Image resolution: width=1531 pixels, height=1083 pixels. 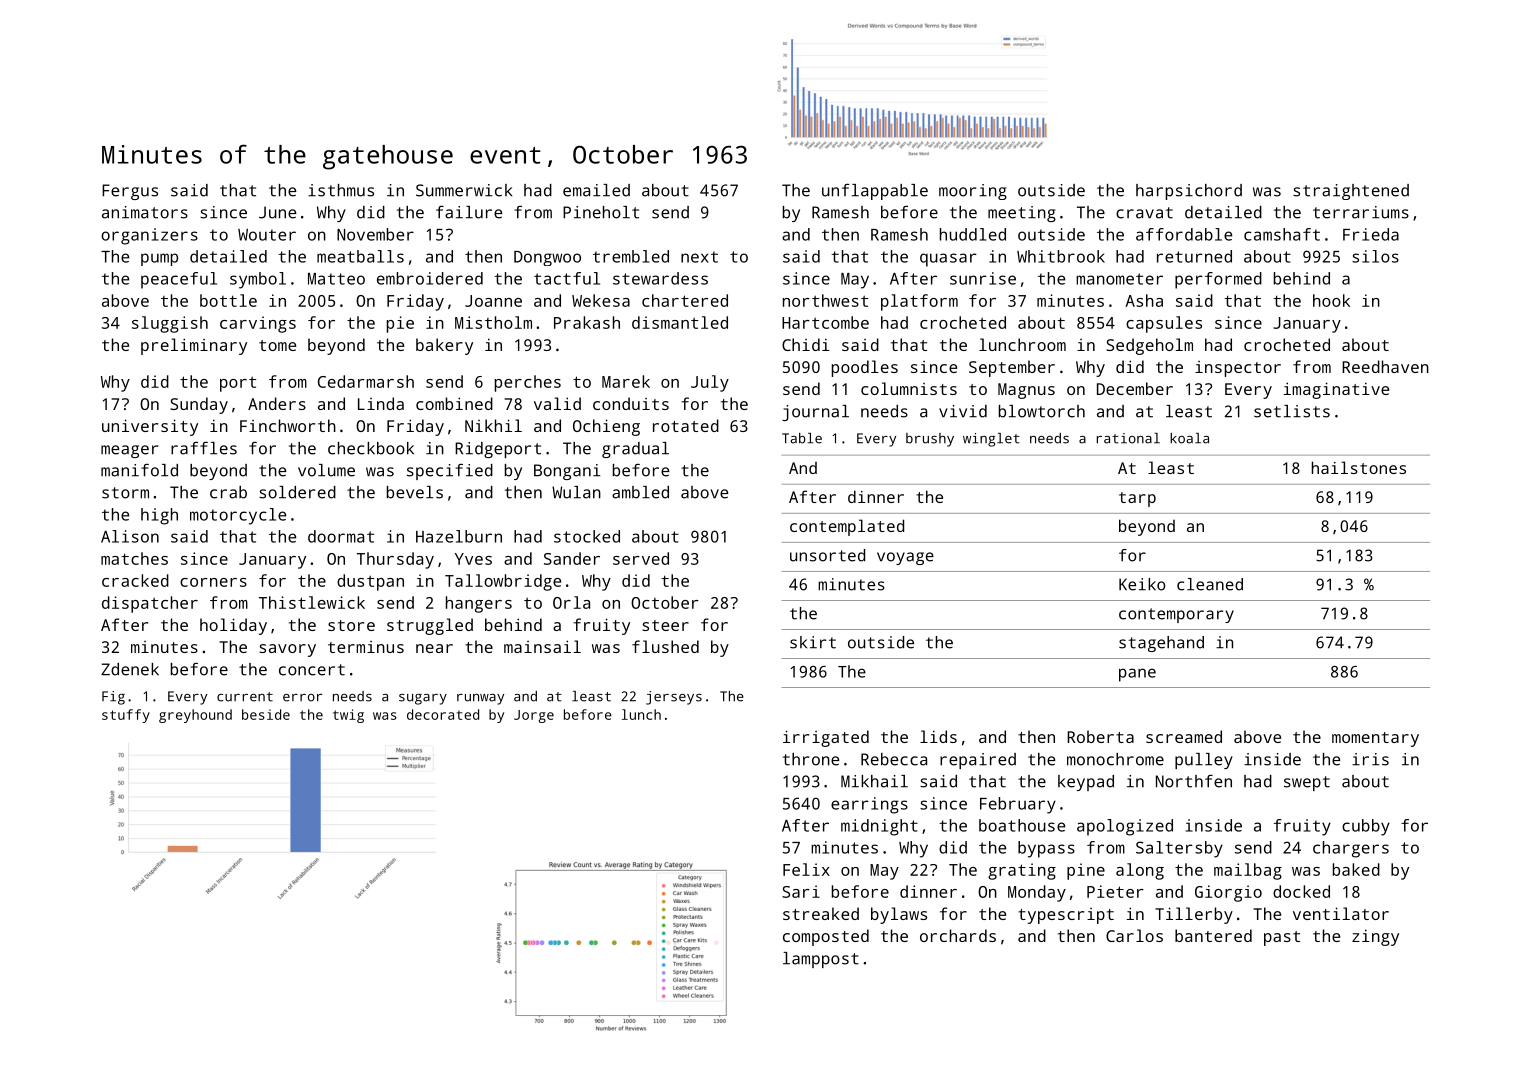 What do you see at coordinates (1137, 675) in the document?
I see `pane` at bounding box center [1137, 675].
